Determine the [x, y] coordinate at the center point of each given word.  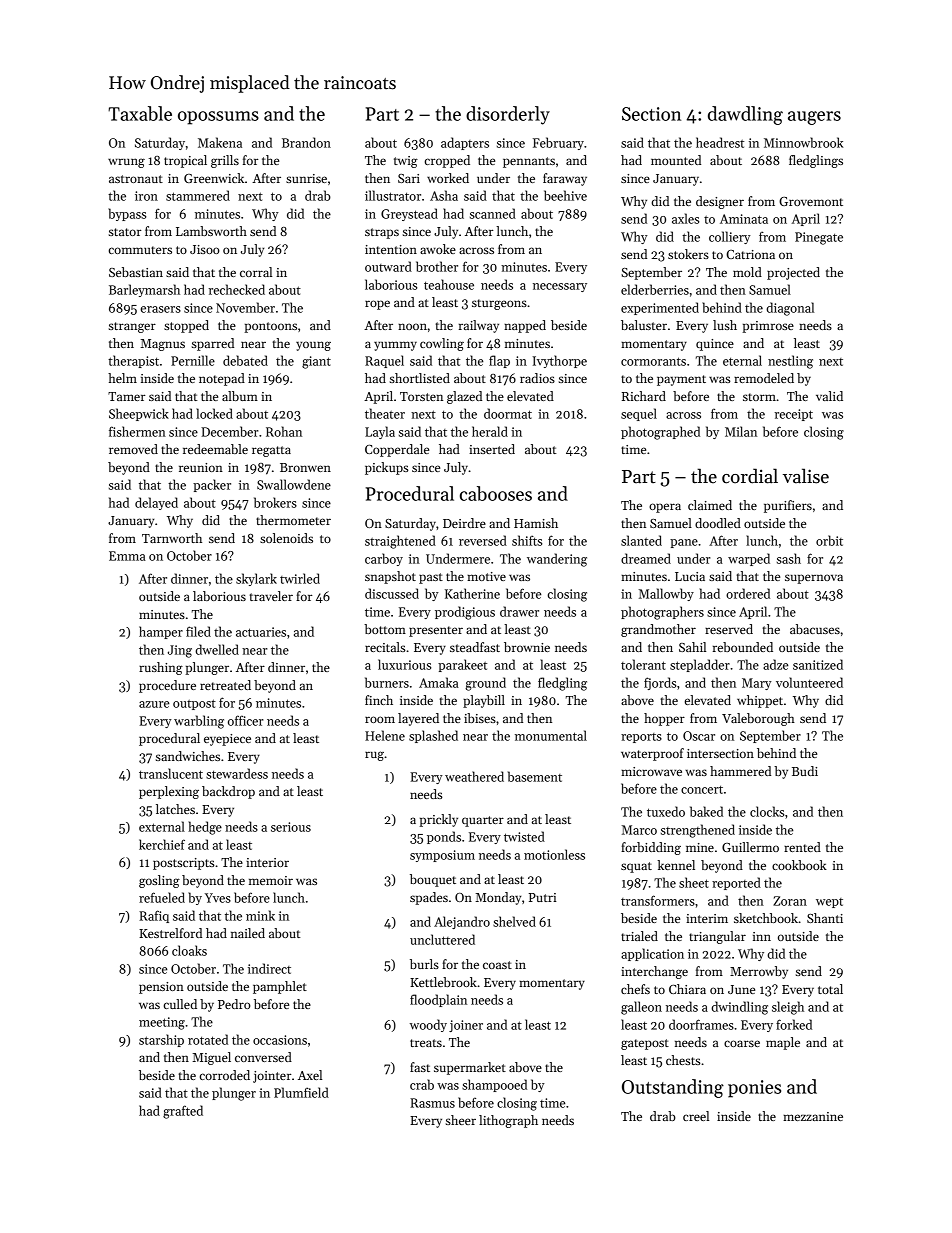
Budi [805, 771]
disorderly [508, 115]
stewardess [237, 773]
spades [429, 898]
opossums [218, 118]
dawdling [745, 115]
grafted [183, 1112]
